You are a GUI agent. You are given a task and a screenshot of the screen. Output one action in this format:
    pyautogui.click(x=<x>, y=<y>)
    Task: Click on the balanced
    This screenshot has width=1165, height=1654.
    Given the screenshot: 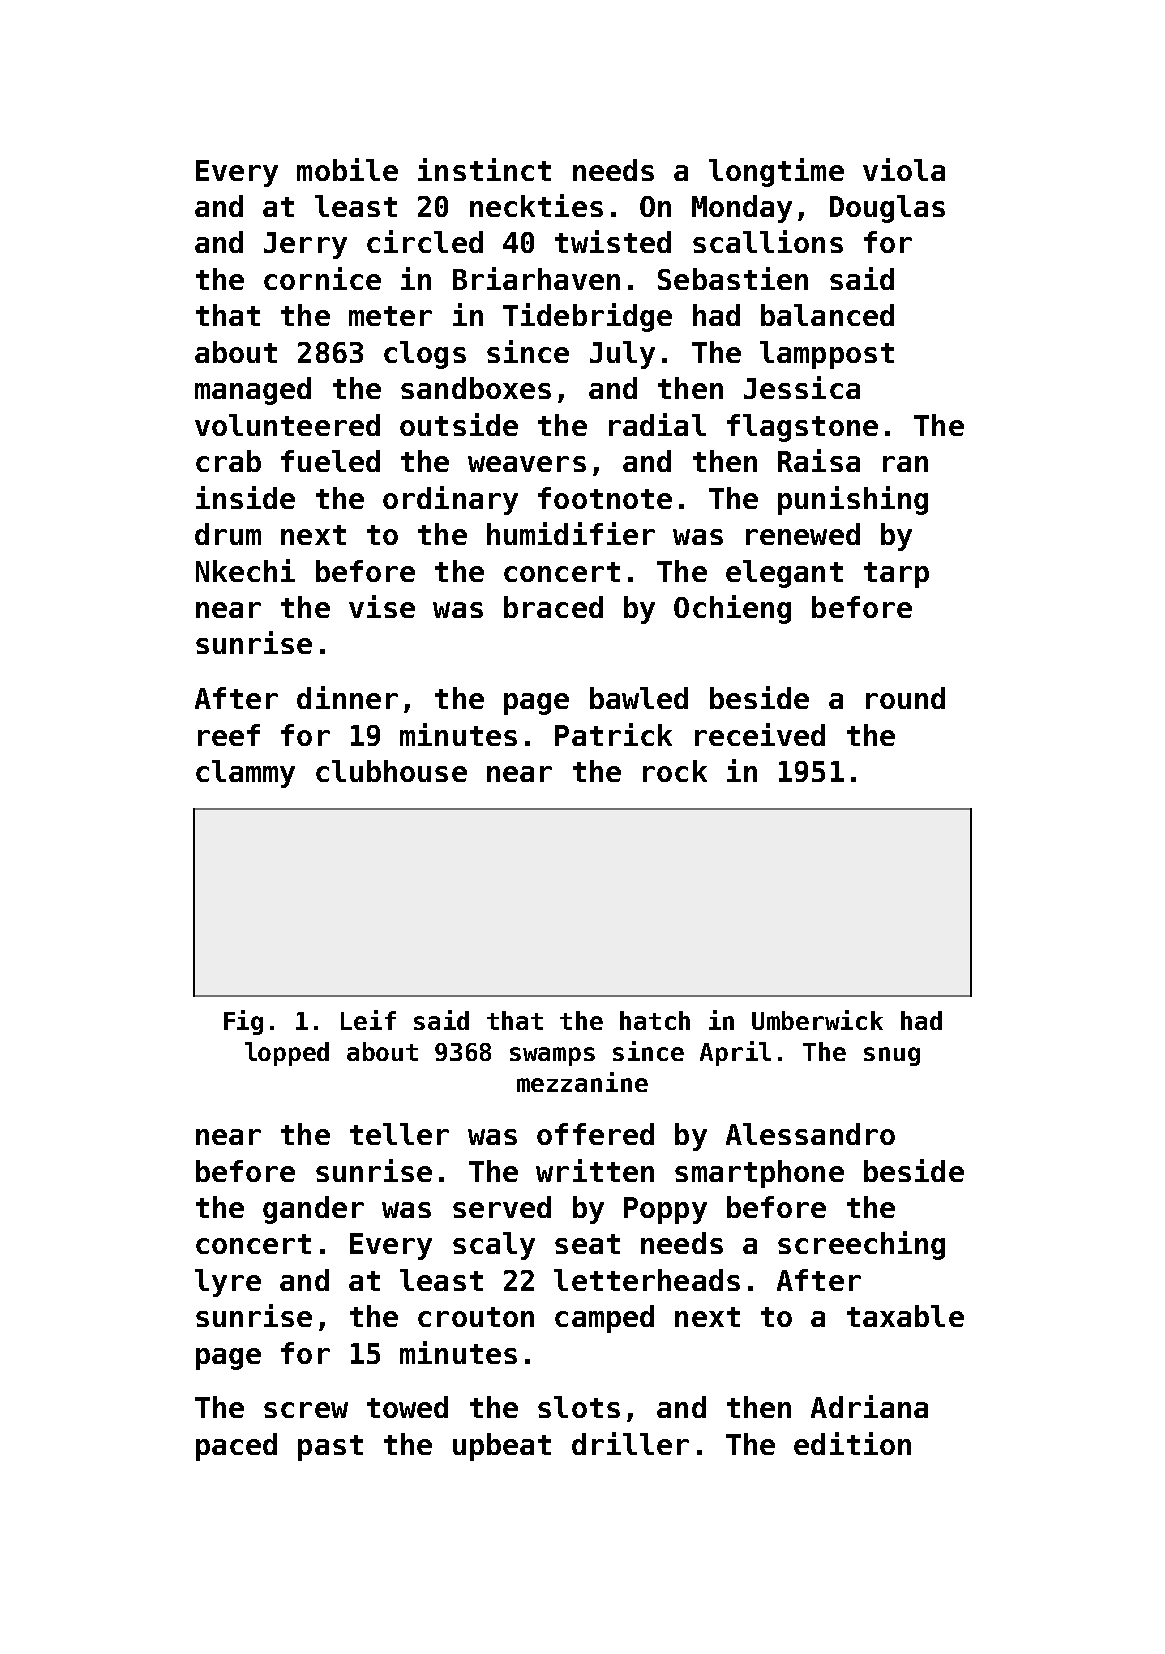 What is the action you would take?
    pyautogui.click(x=827, y=315)
